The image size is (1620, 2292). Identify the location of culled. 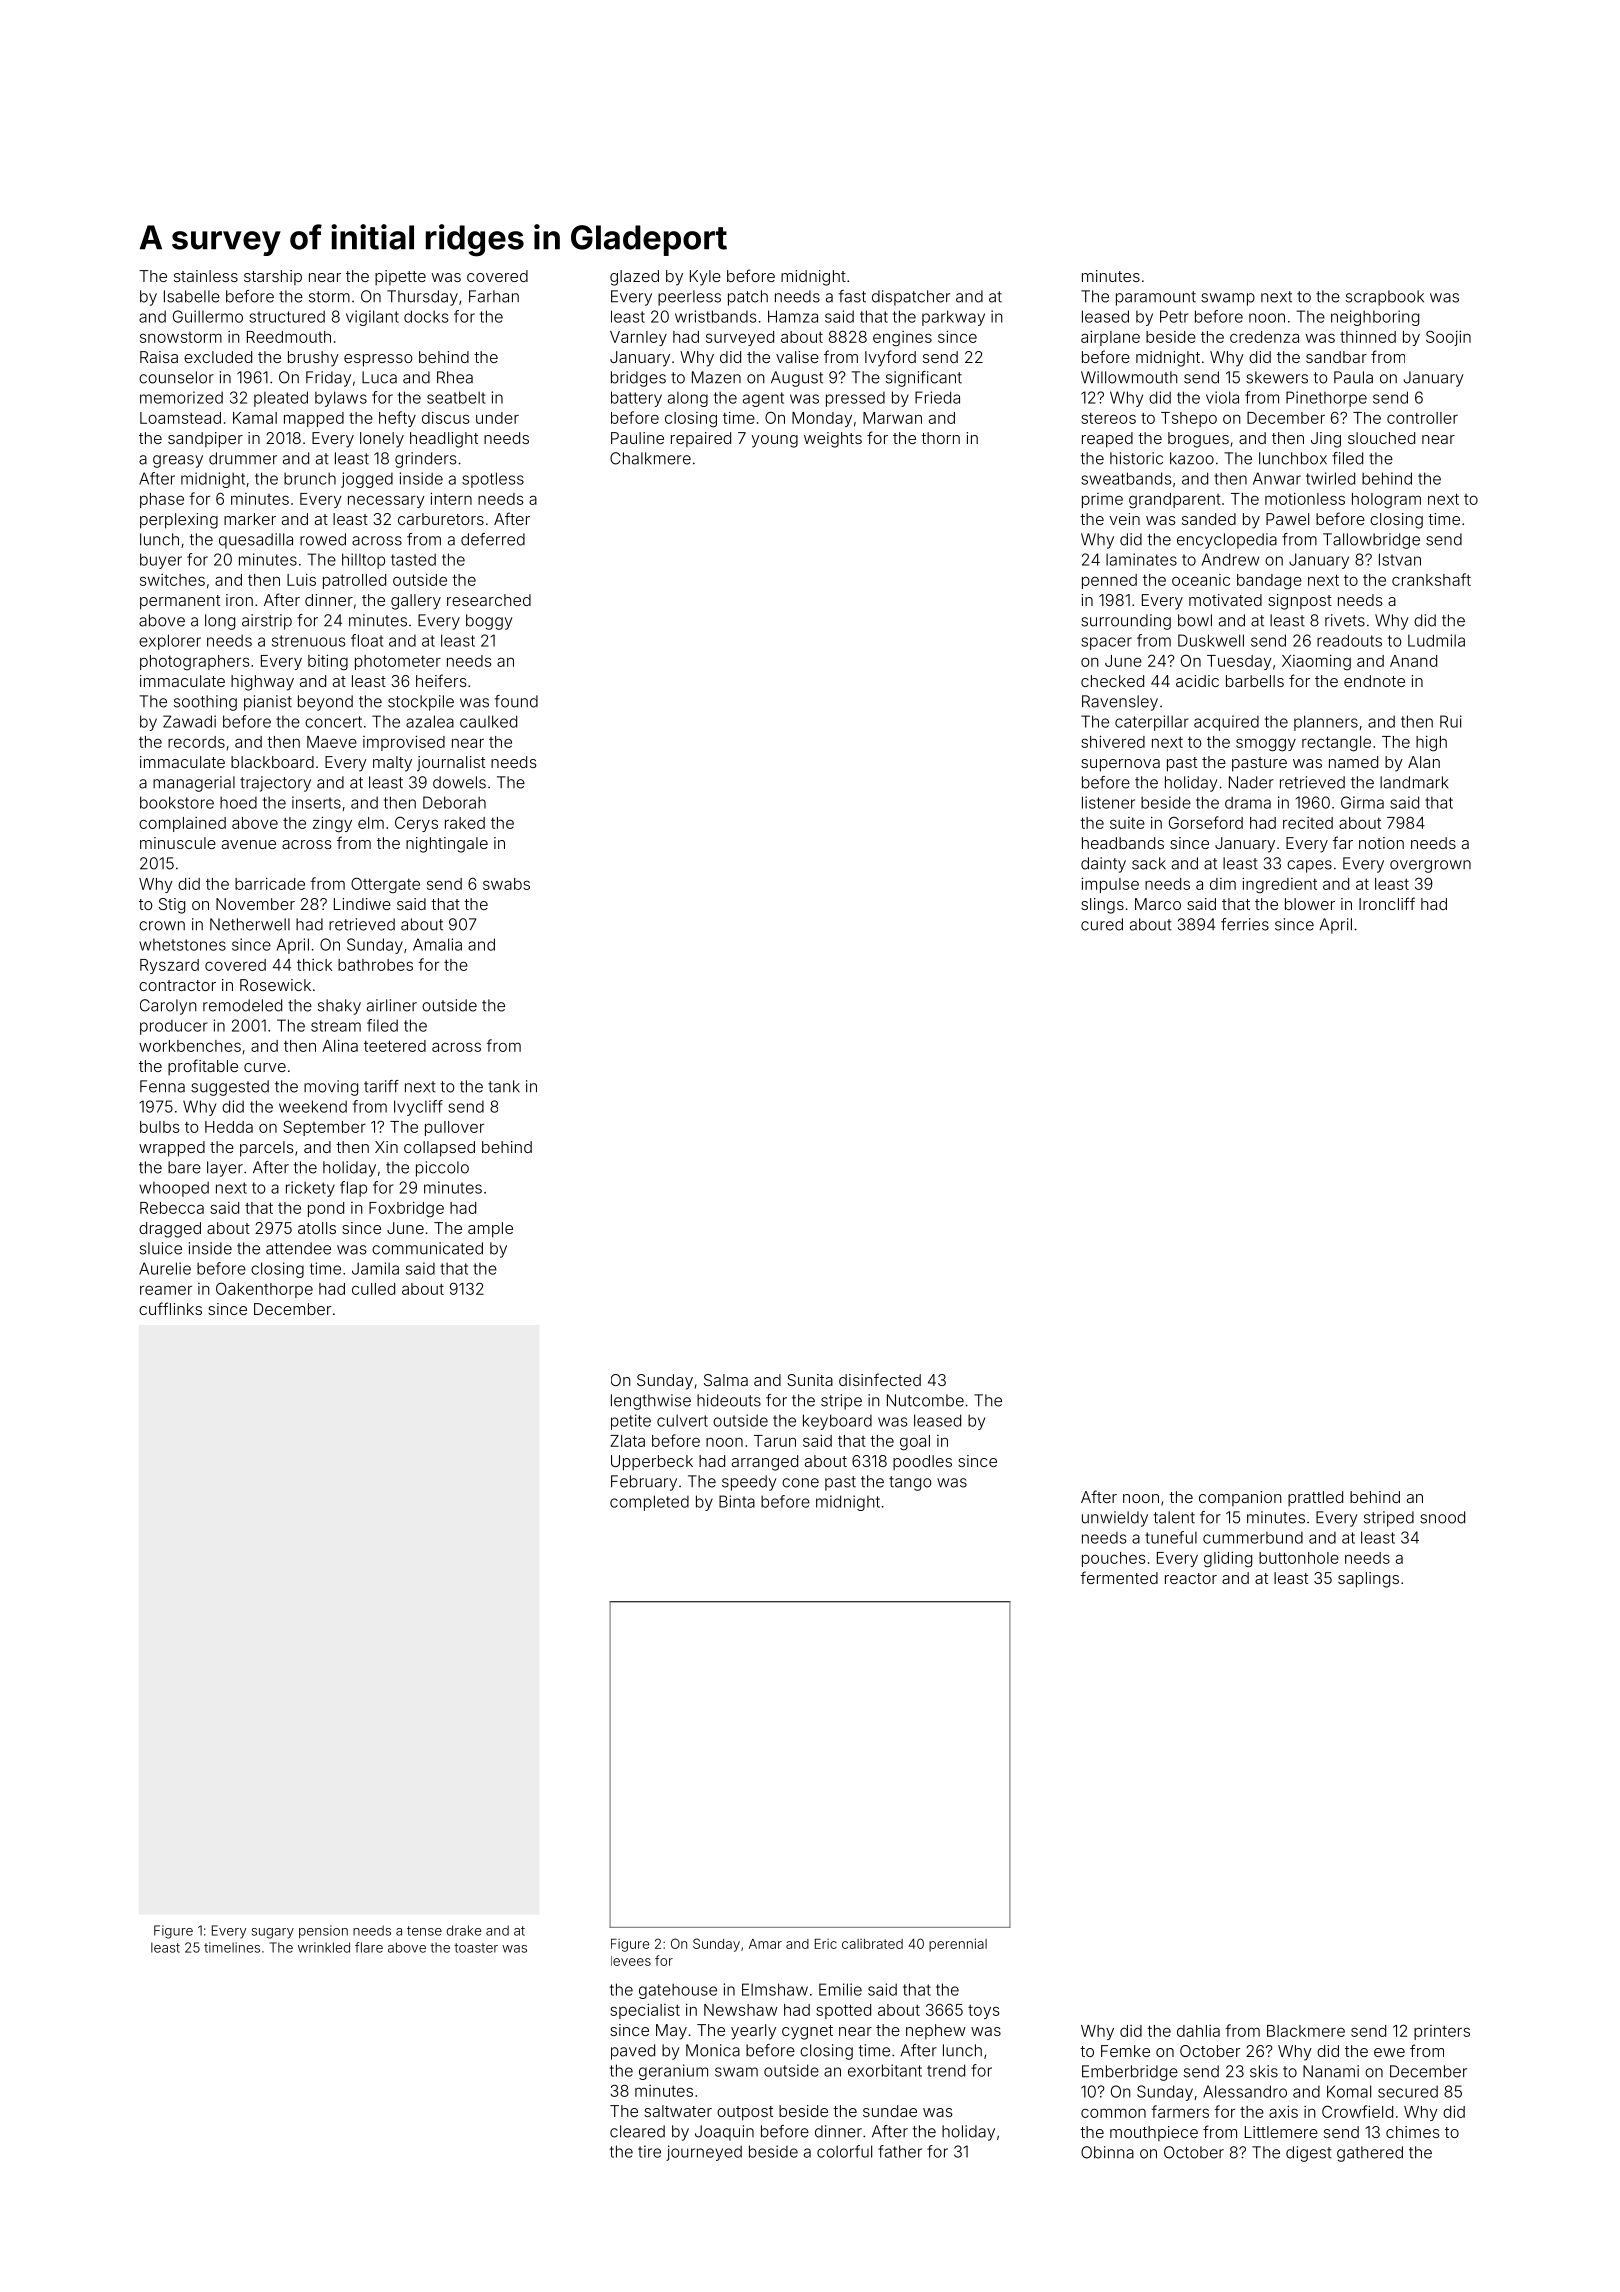
(373, 1289).
